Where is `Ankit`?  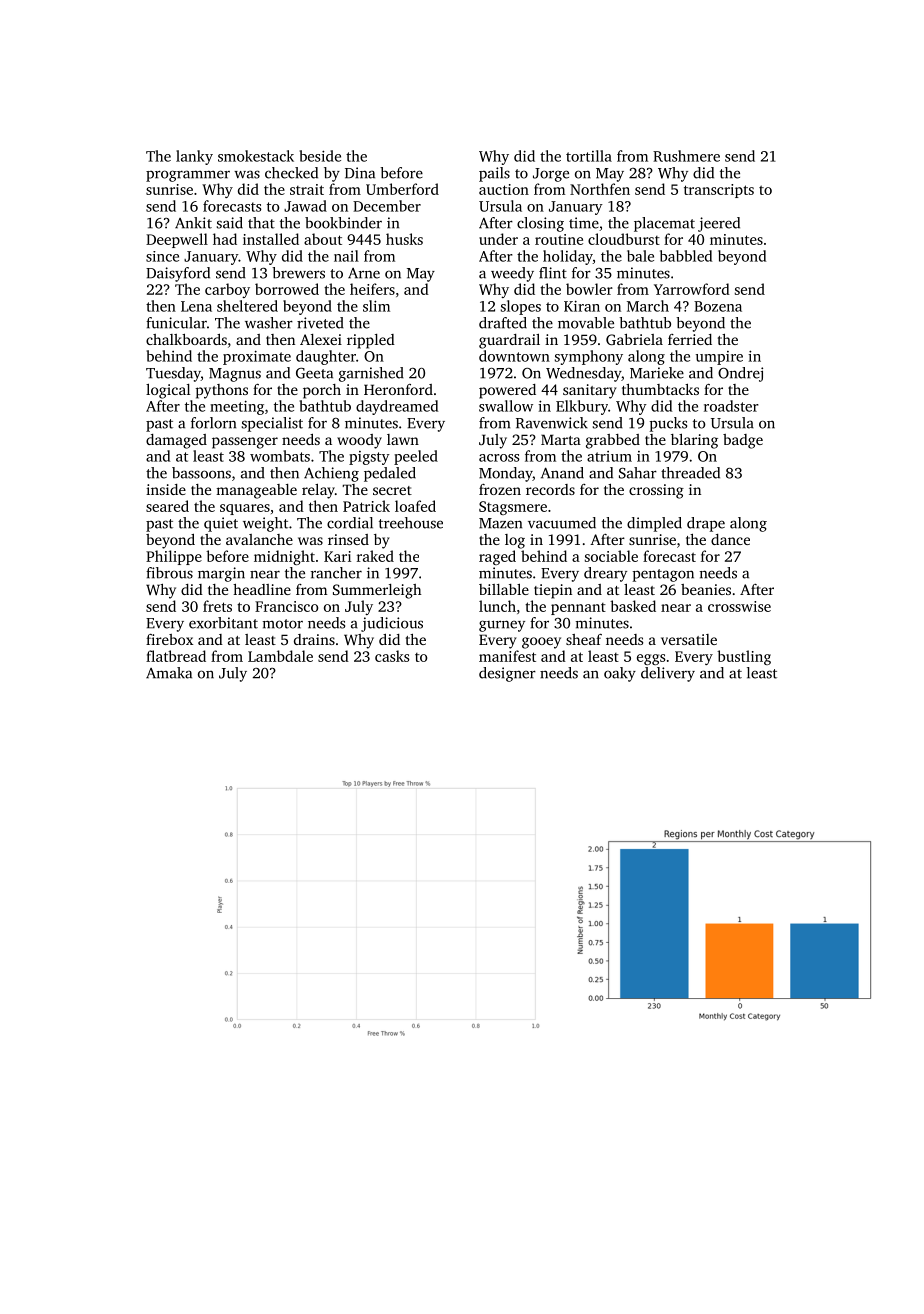
Ankit is located at coordinates (193, 223).
